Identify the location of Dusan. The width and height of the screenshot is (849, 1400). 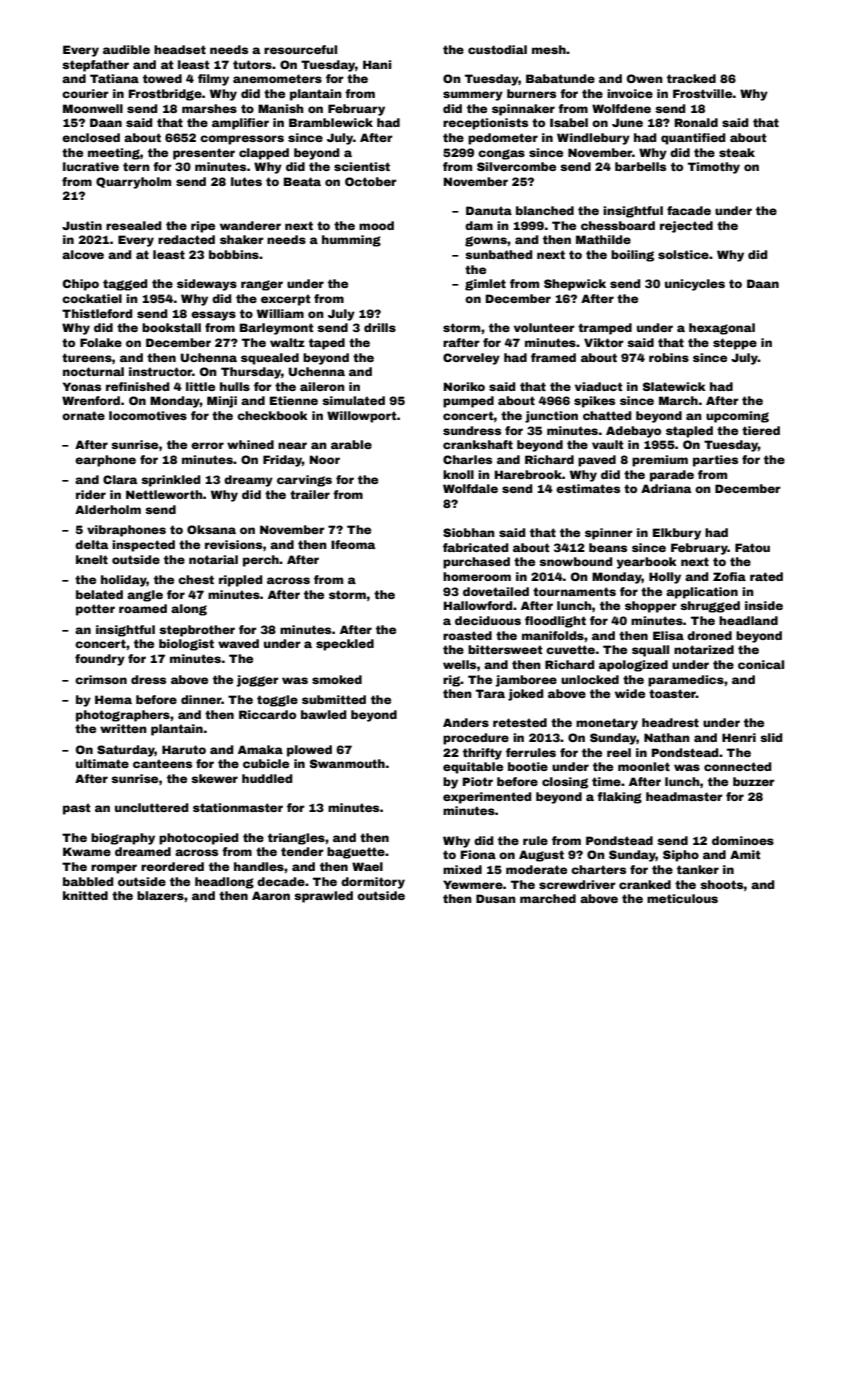
(496, 898).
